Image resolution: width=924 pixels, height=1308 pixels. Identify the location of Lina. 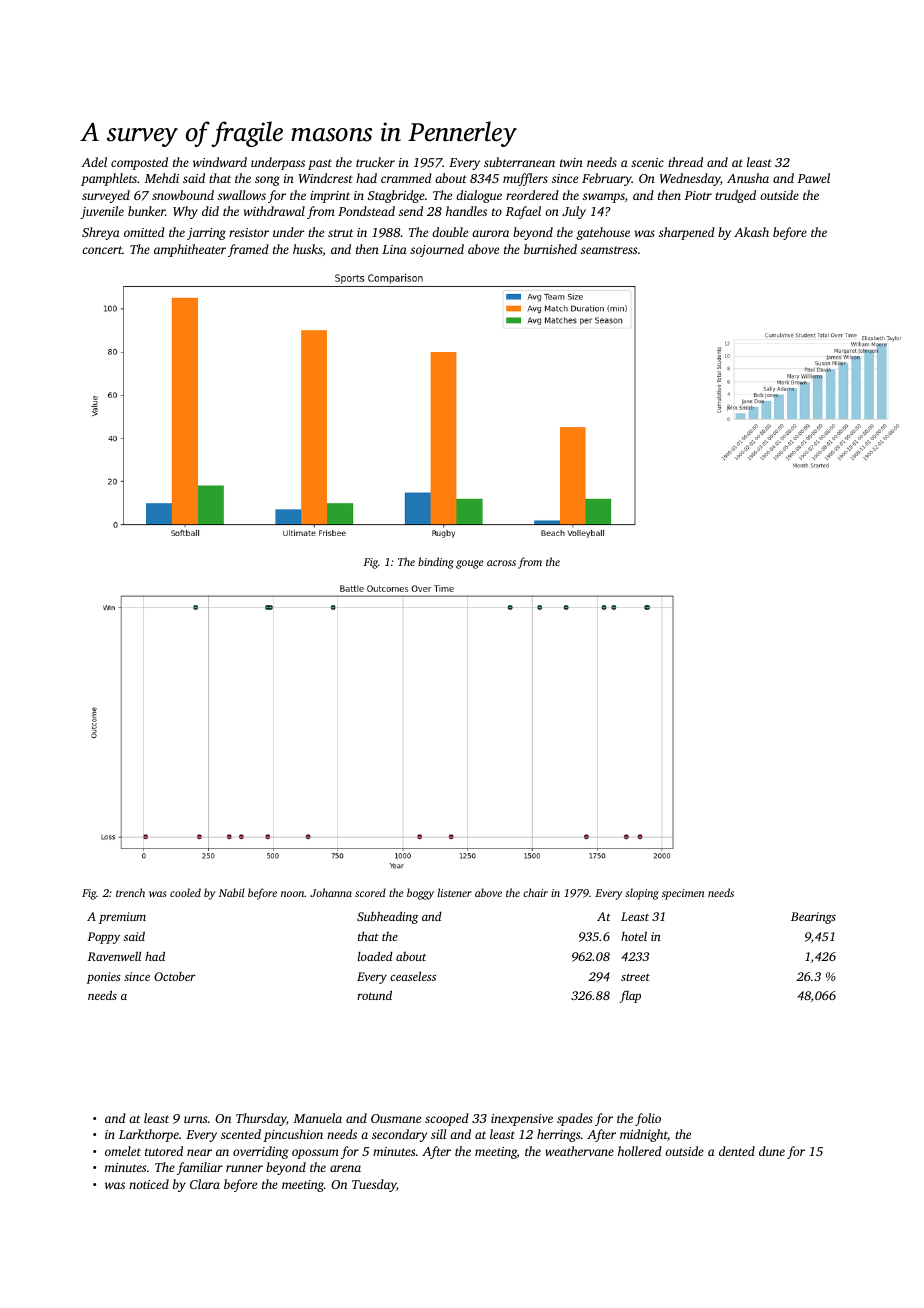
(394, 249).
